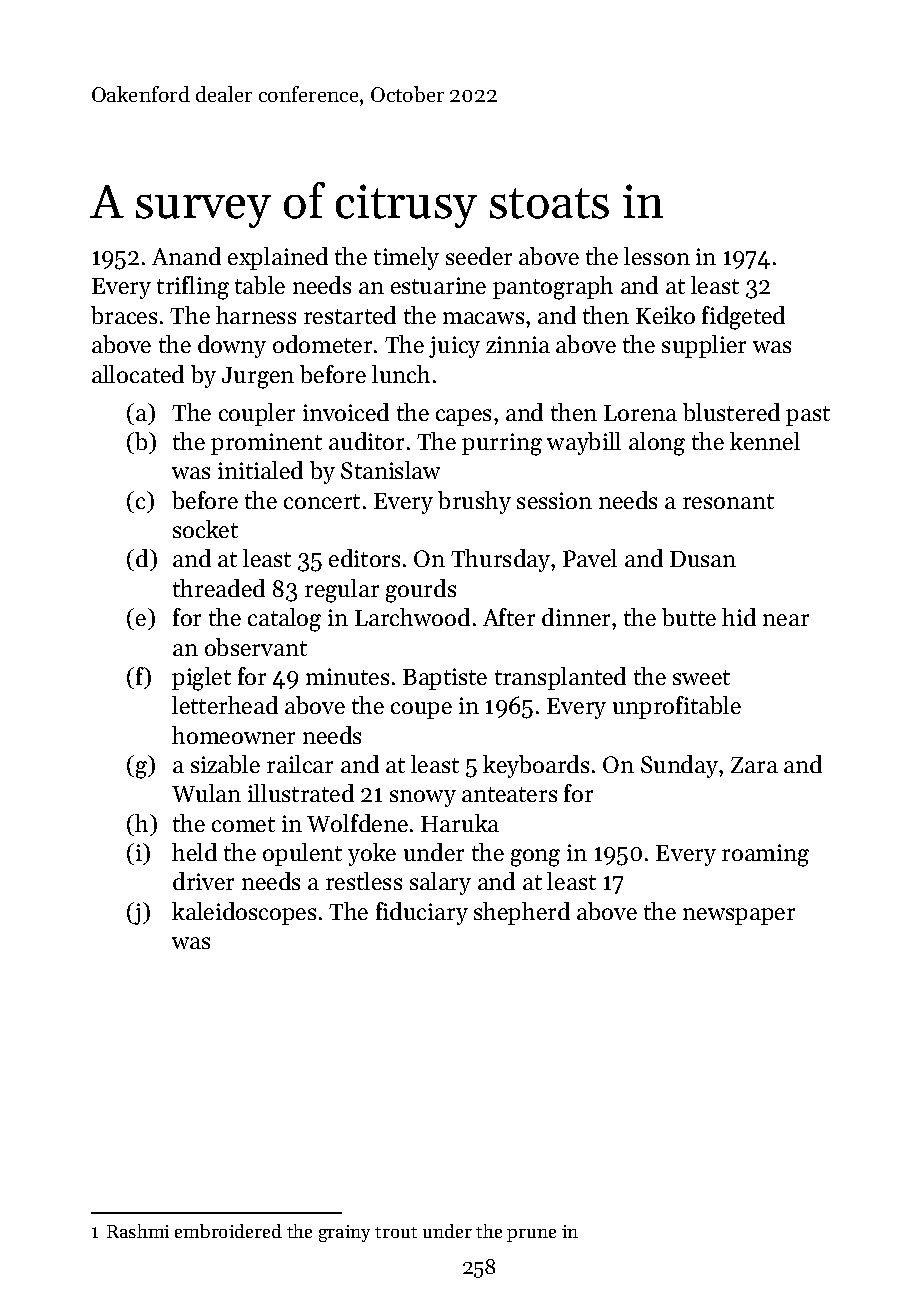  Describe the element at coordinates (786, 620) in the screenshot. I see `near` at that location.
